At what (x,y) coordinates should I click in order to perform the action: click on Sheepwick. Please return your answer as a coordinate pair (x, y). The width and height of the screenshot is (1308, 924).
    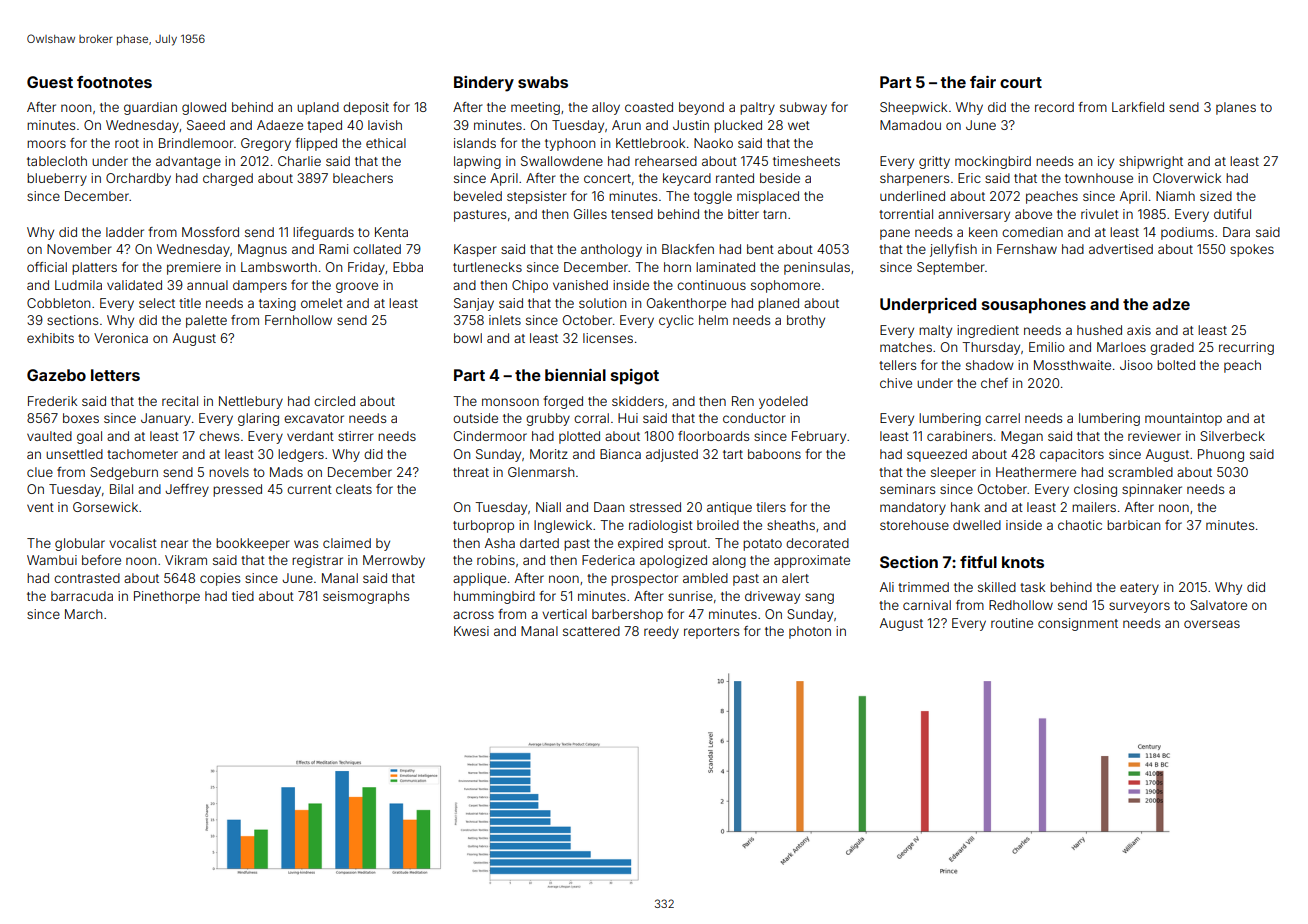
    Looking at the image, I should click on (913, 108).
